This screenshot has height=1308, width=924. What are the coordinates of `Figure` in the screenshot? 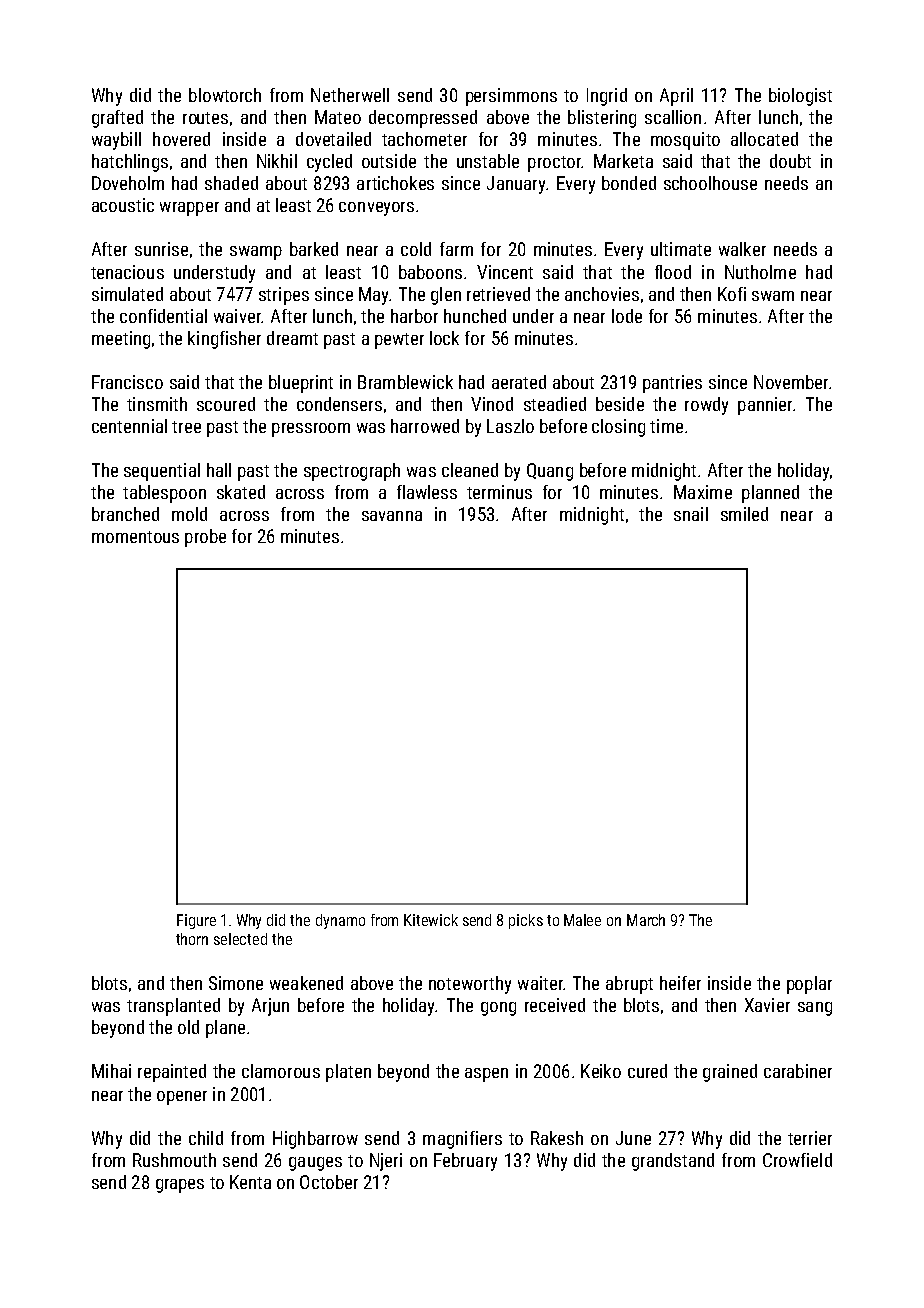 It's located at (196, 921).
